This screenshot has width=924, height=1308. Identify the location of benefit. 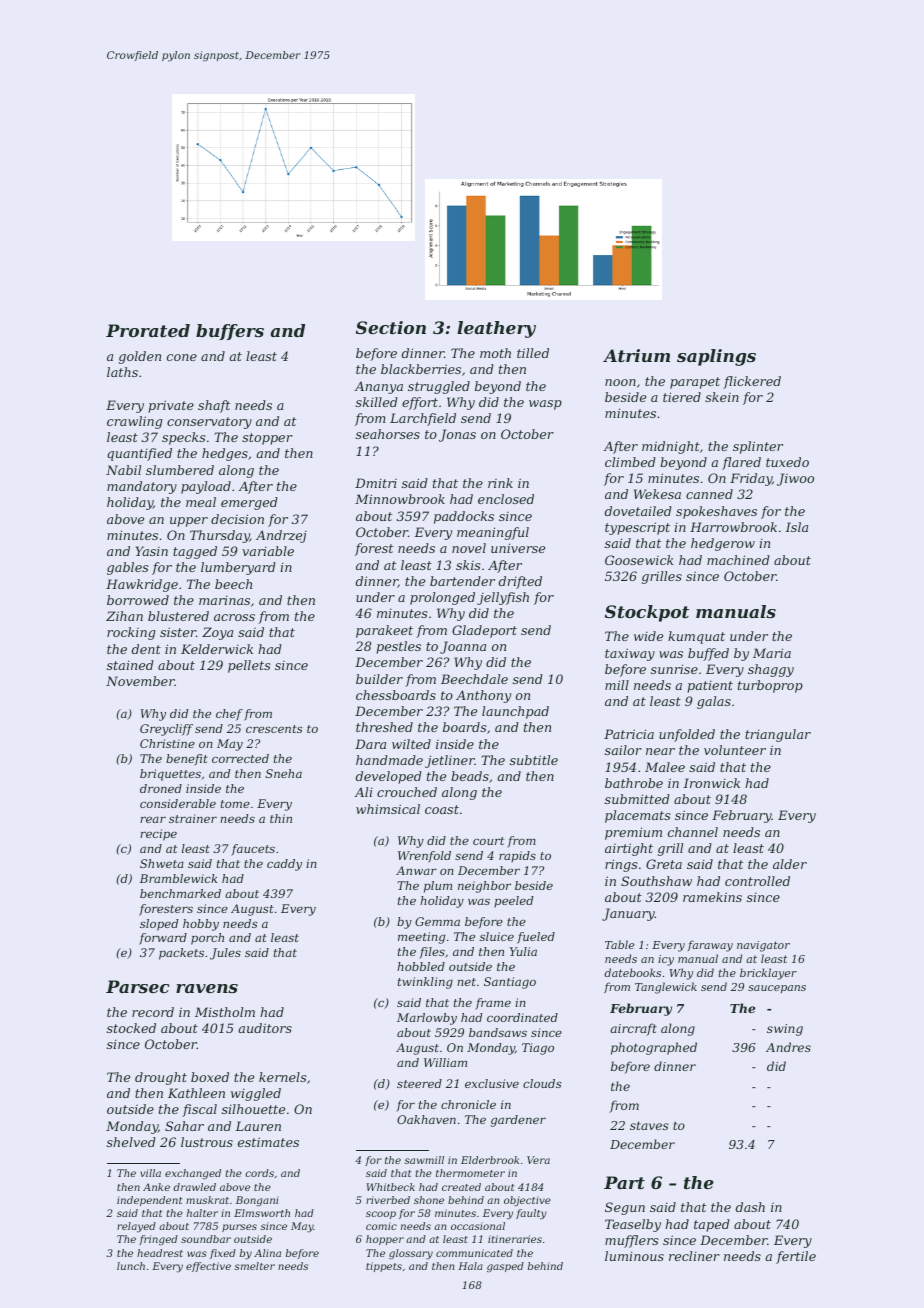
(187, 760).
